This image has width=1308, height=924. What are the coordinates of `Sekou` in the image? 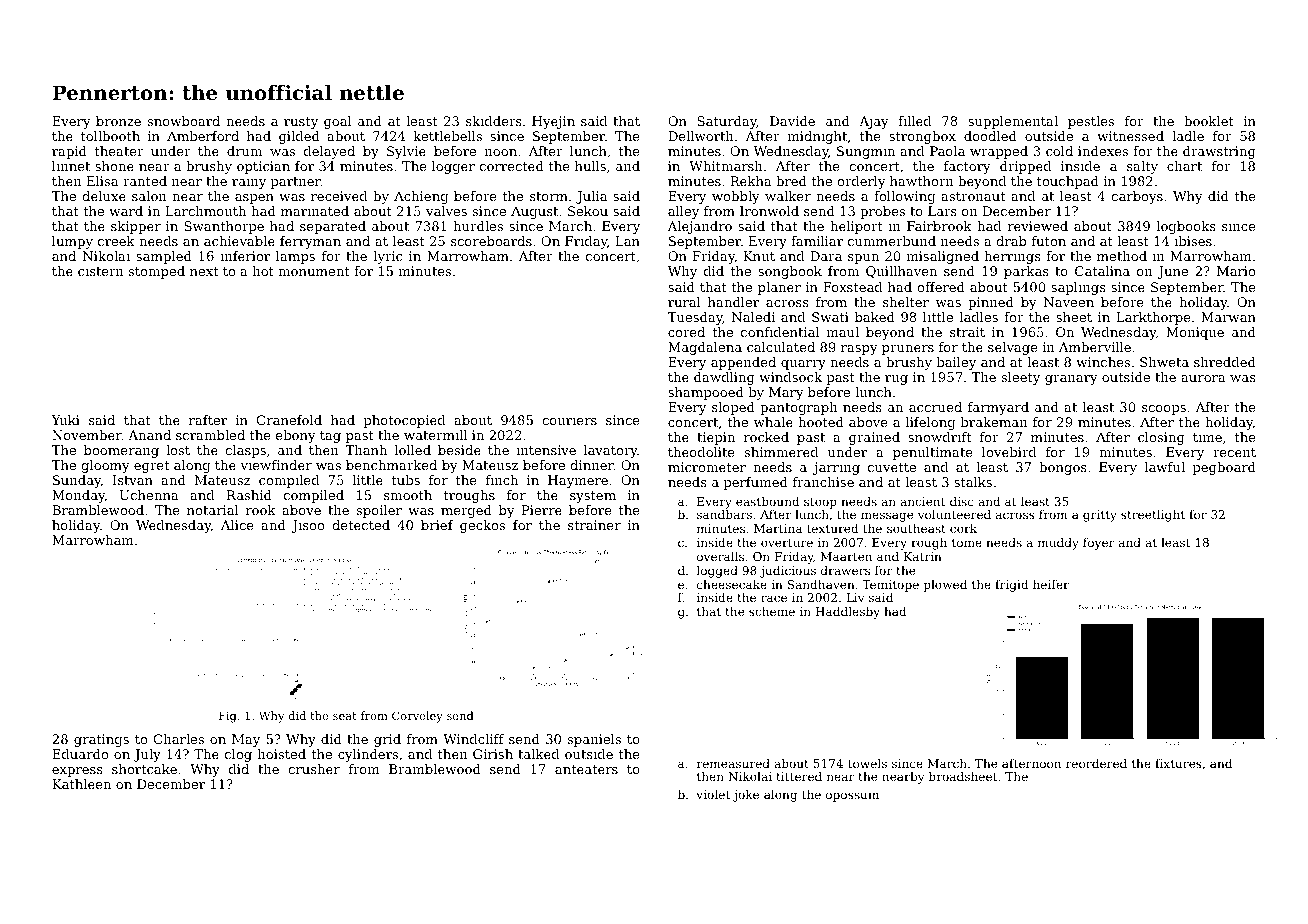 It's located at (588, 211).
